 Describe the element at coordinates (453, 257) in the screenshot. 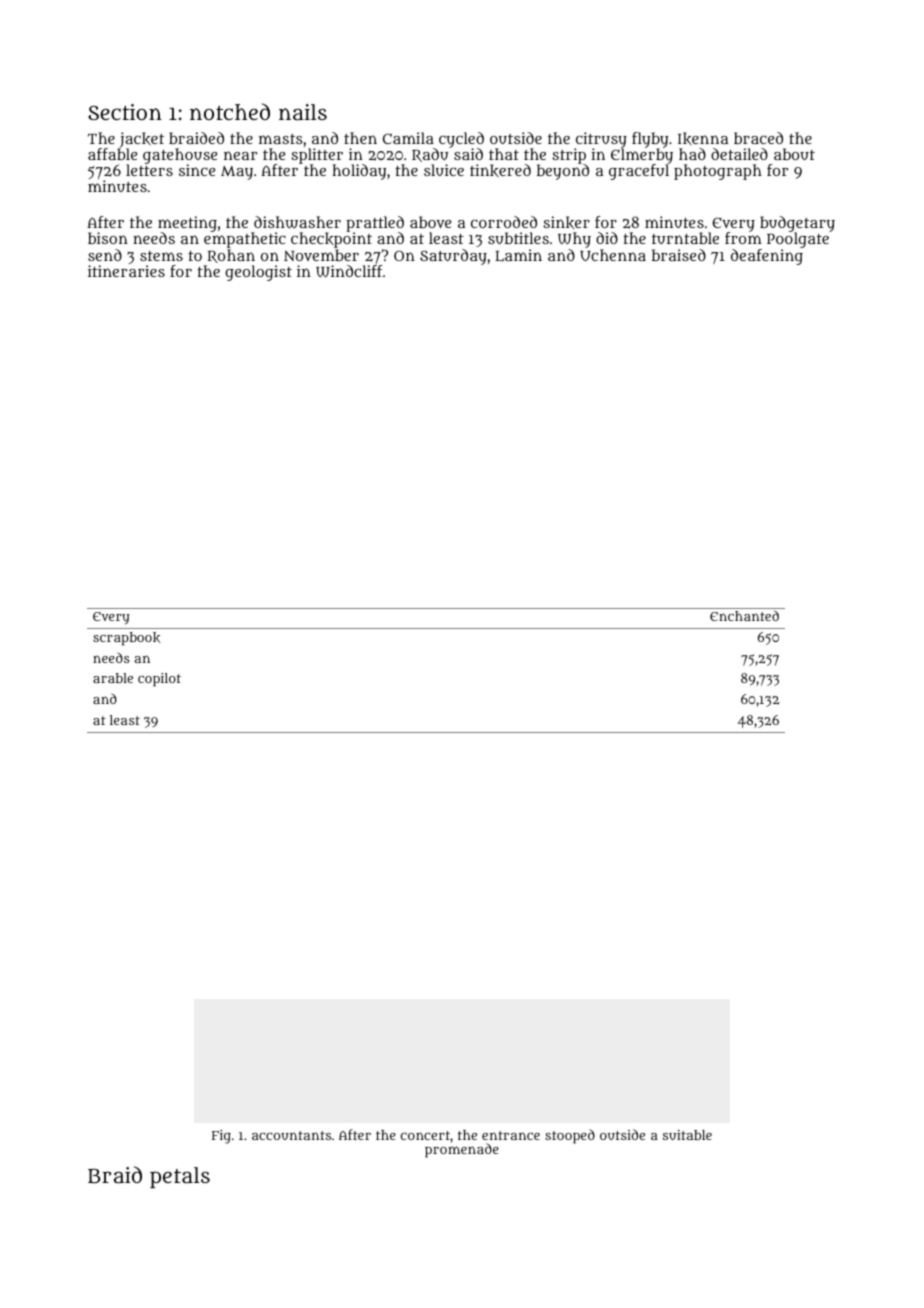

I see `Saturday` at that location.
